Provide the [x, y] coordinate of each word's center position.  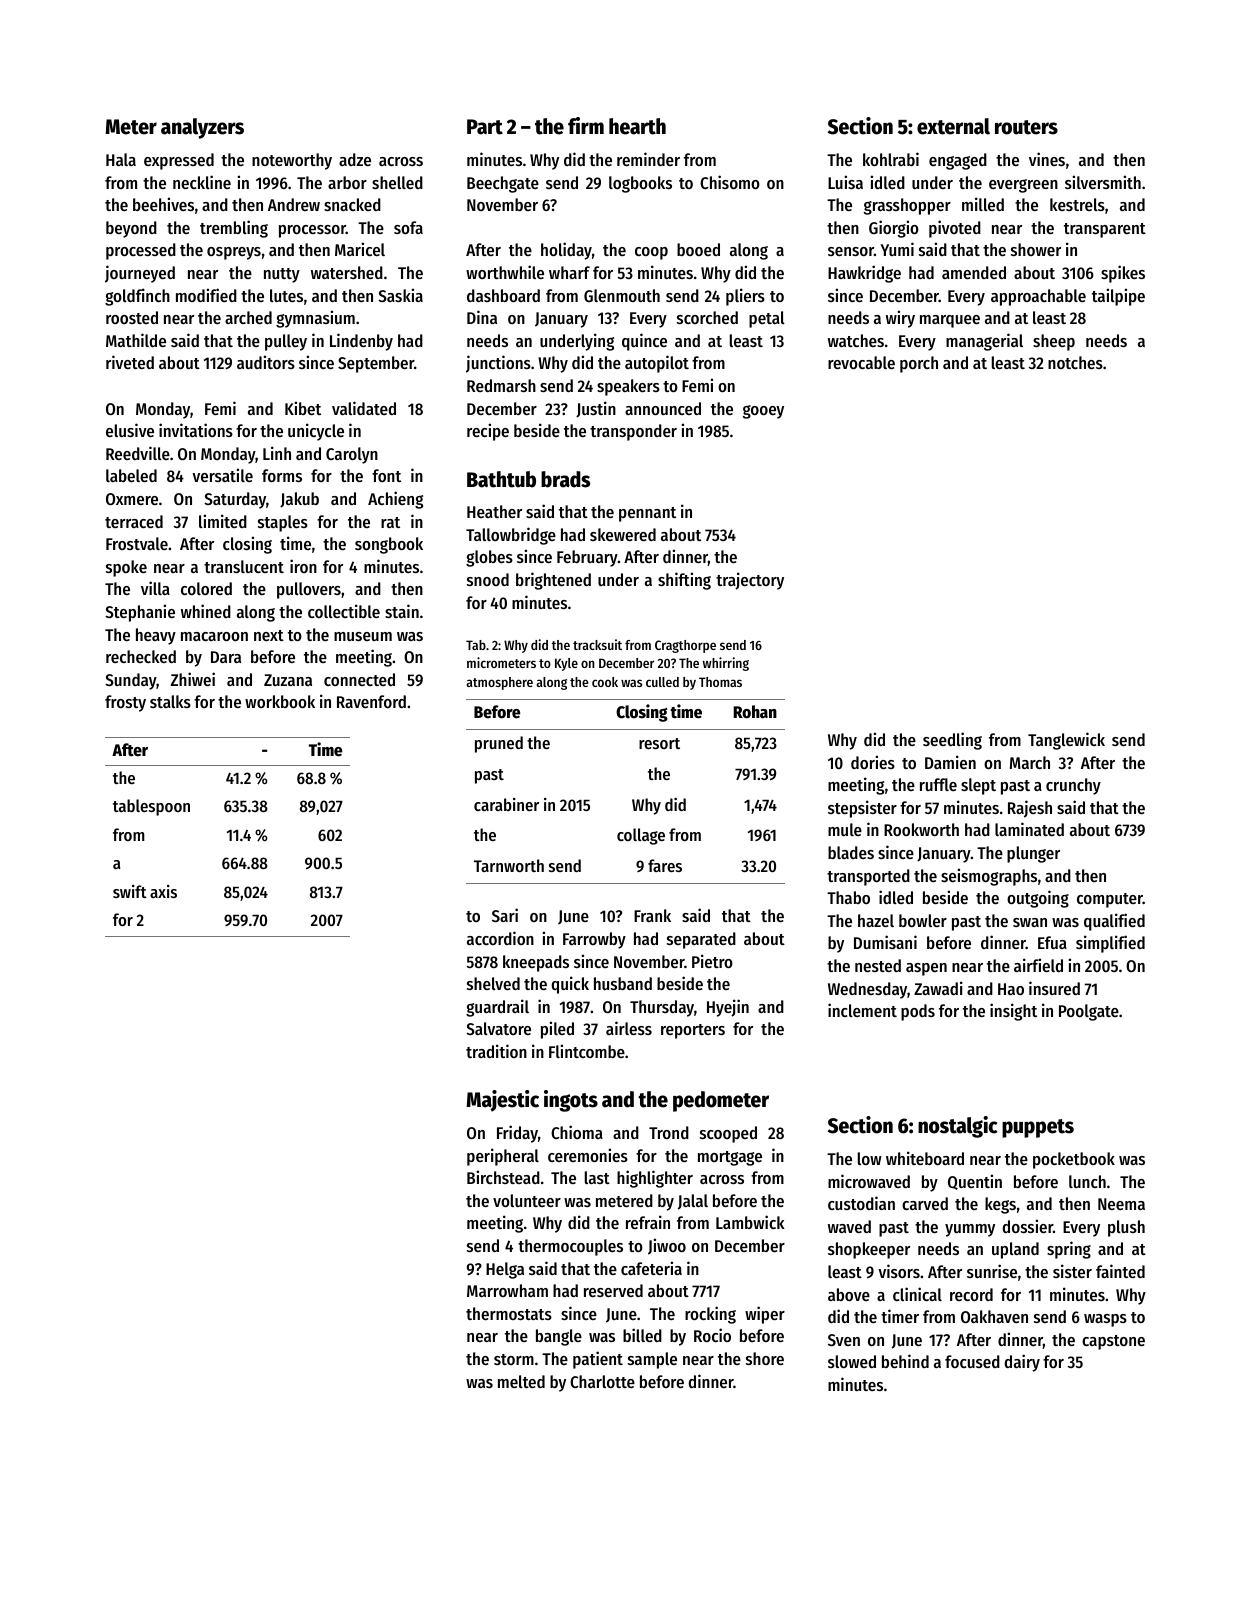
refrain [648, 1222]
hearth [637, 126]
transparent [1105, 230]
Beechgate [503, 184]
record [971, 1294]
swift [130, 891]
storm [514, 1359]
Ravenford [371, 701]
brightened [553, 581]
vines [1047, 159]
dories [873, 762]
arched [248, 317]
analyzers [202, 128]
